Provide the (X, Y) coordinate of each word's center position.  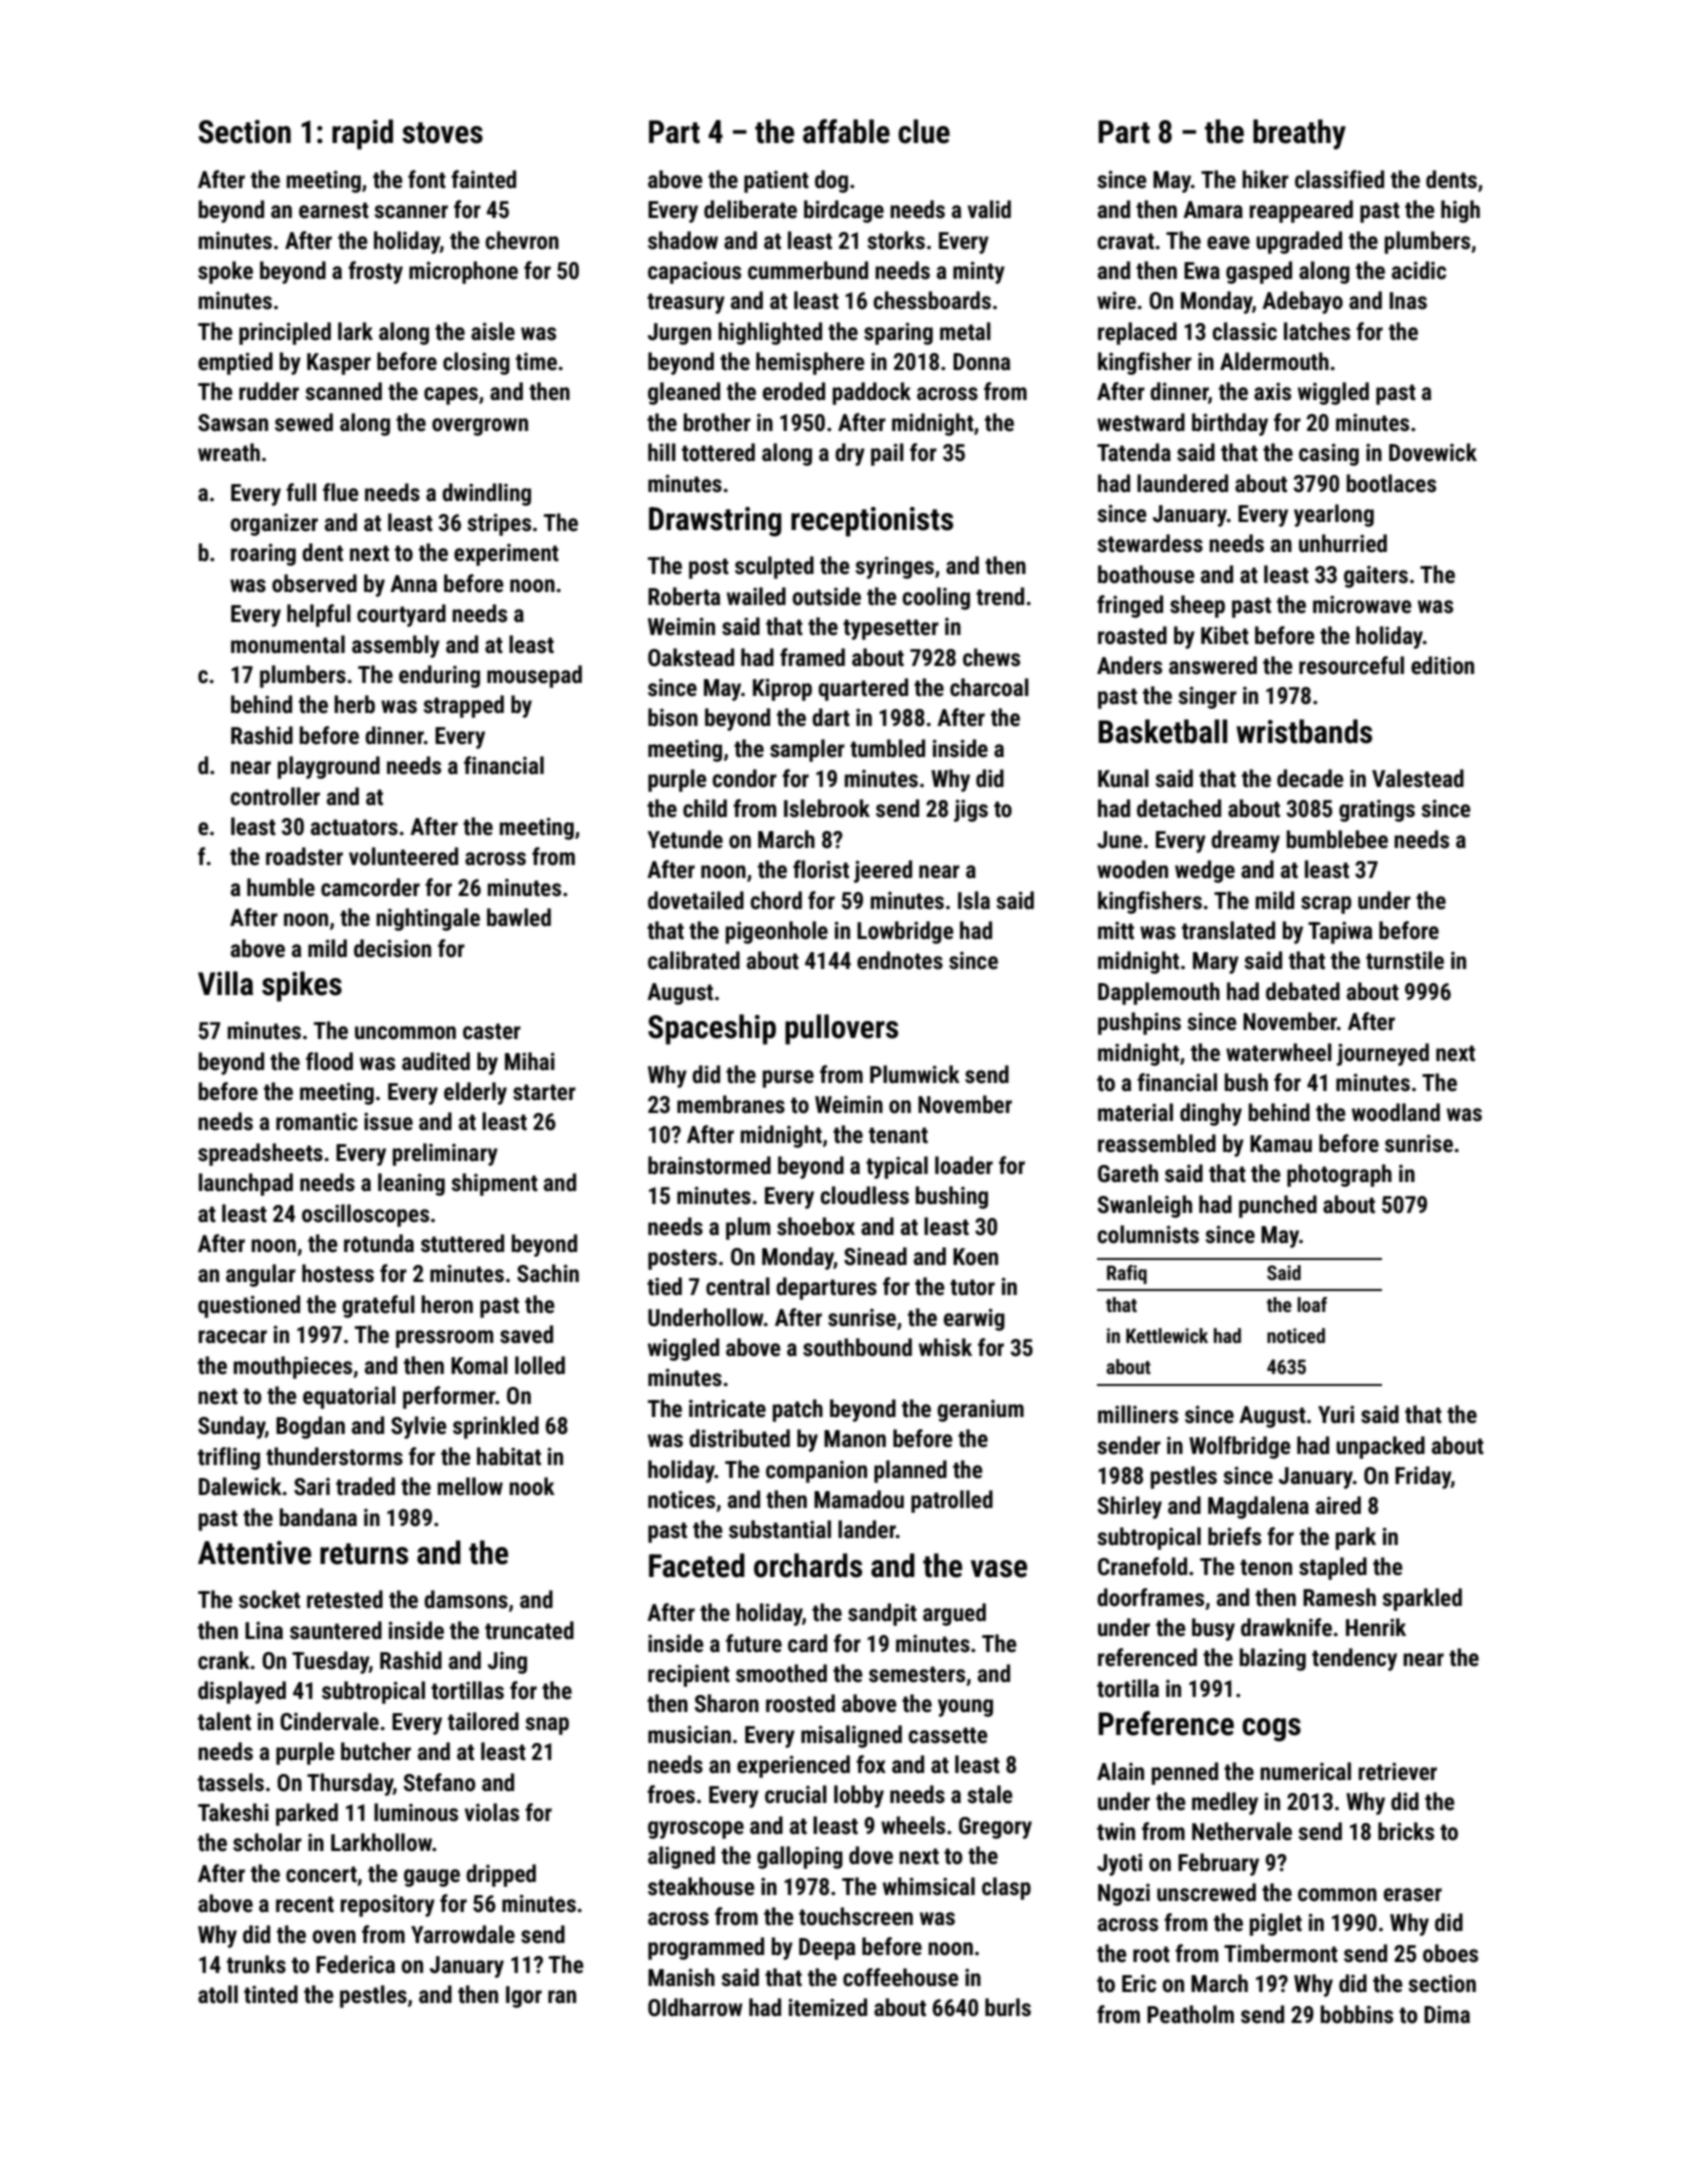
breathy (1299, 134)
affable (846, 131)
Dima (1447, 2014)
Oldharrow (695, 2007)
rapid (362, 134)
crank (224, 1660)
